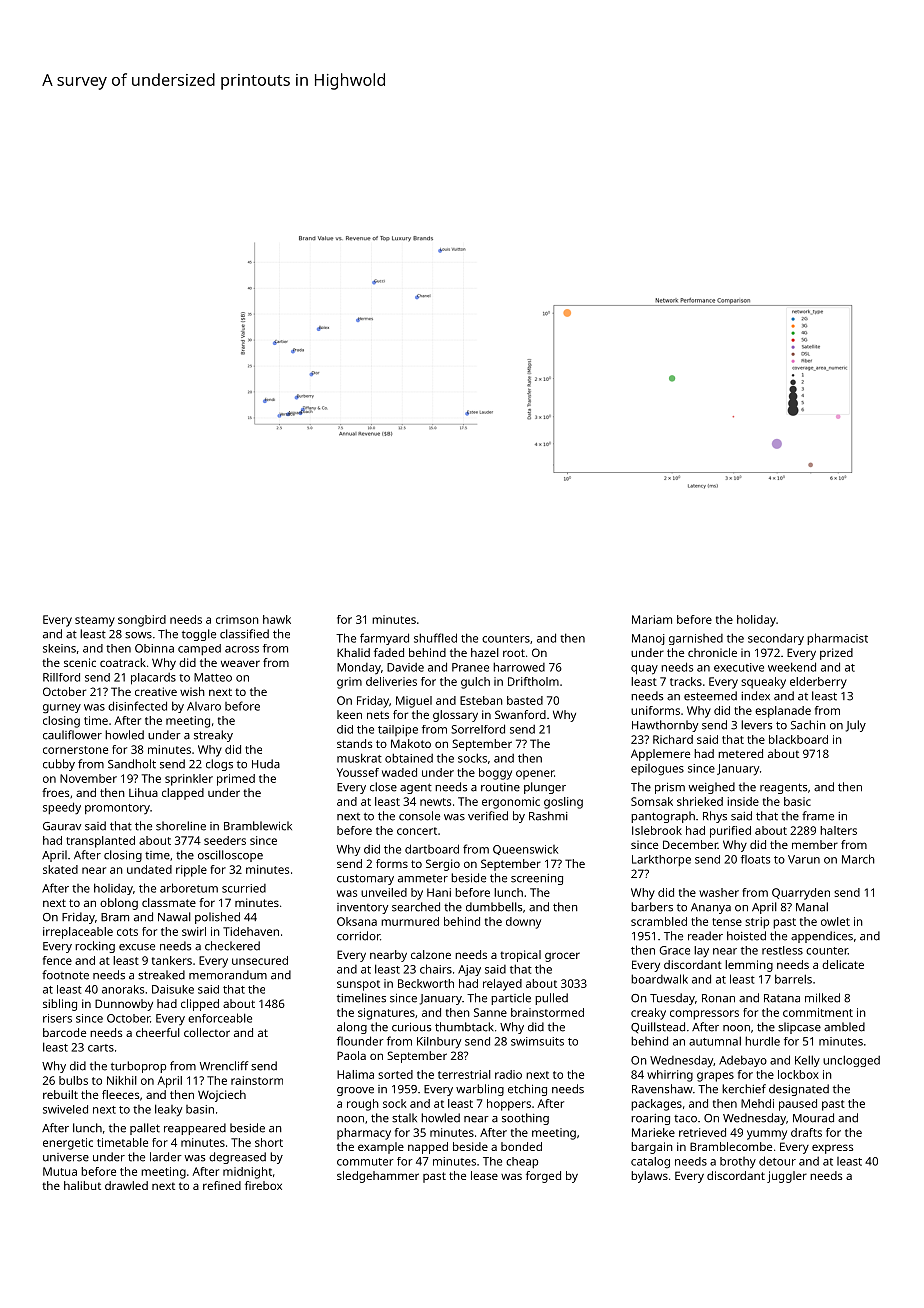  I want to click on quay, so click(644, 670).
